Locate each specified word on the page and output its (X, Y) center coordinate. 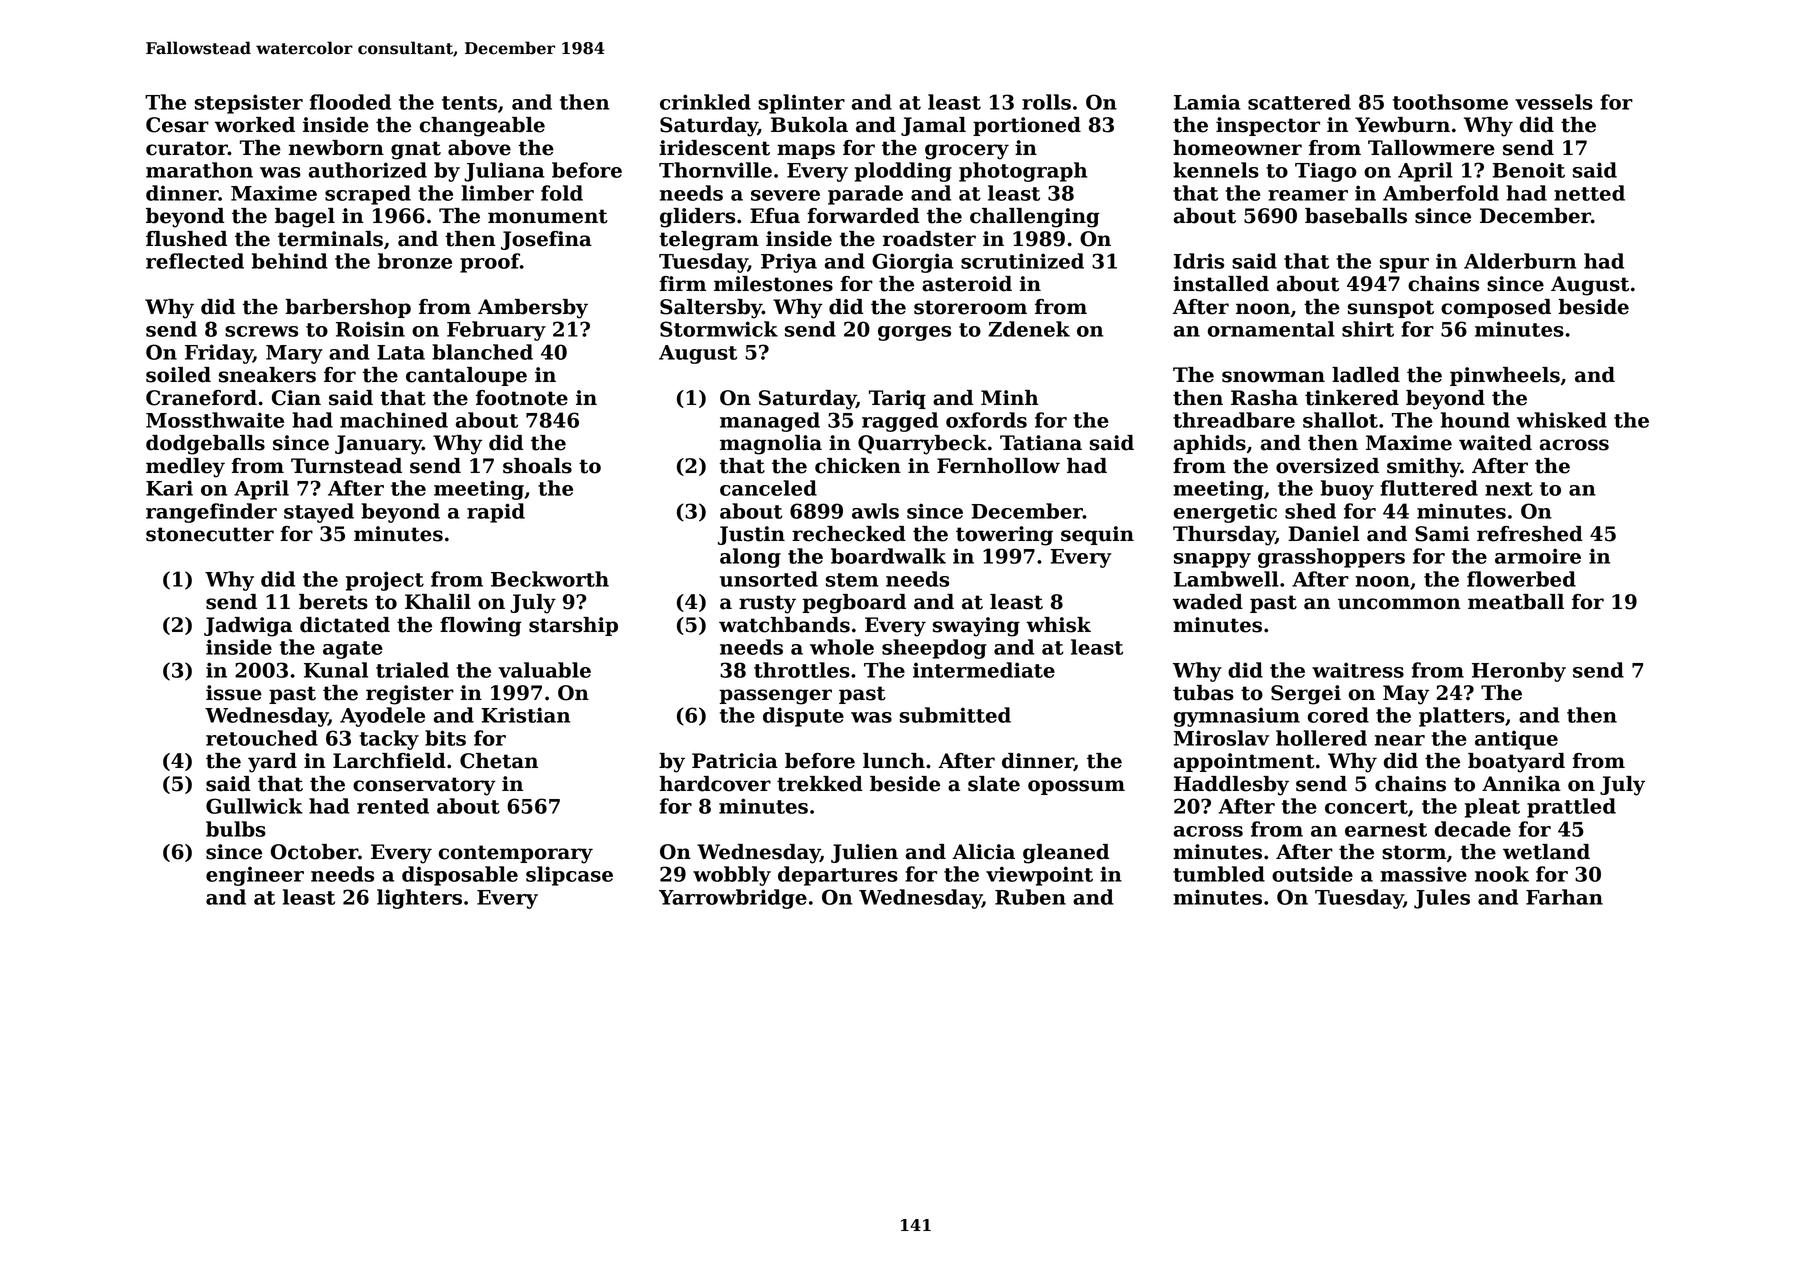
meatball (1516, 602)
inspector (1268, 126)
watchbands (784, 625)
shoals (537, 466)
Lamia (1207, 102)
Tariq (897, 399)
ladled (1366, 375)
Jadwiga (248, 627)
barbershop (348, 308)
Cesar (177, 125)
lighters (419, 899)
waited (1495, 443)
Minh (1010, 397)
